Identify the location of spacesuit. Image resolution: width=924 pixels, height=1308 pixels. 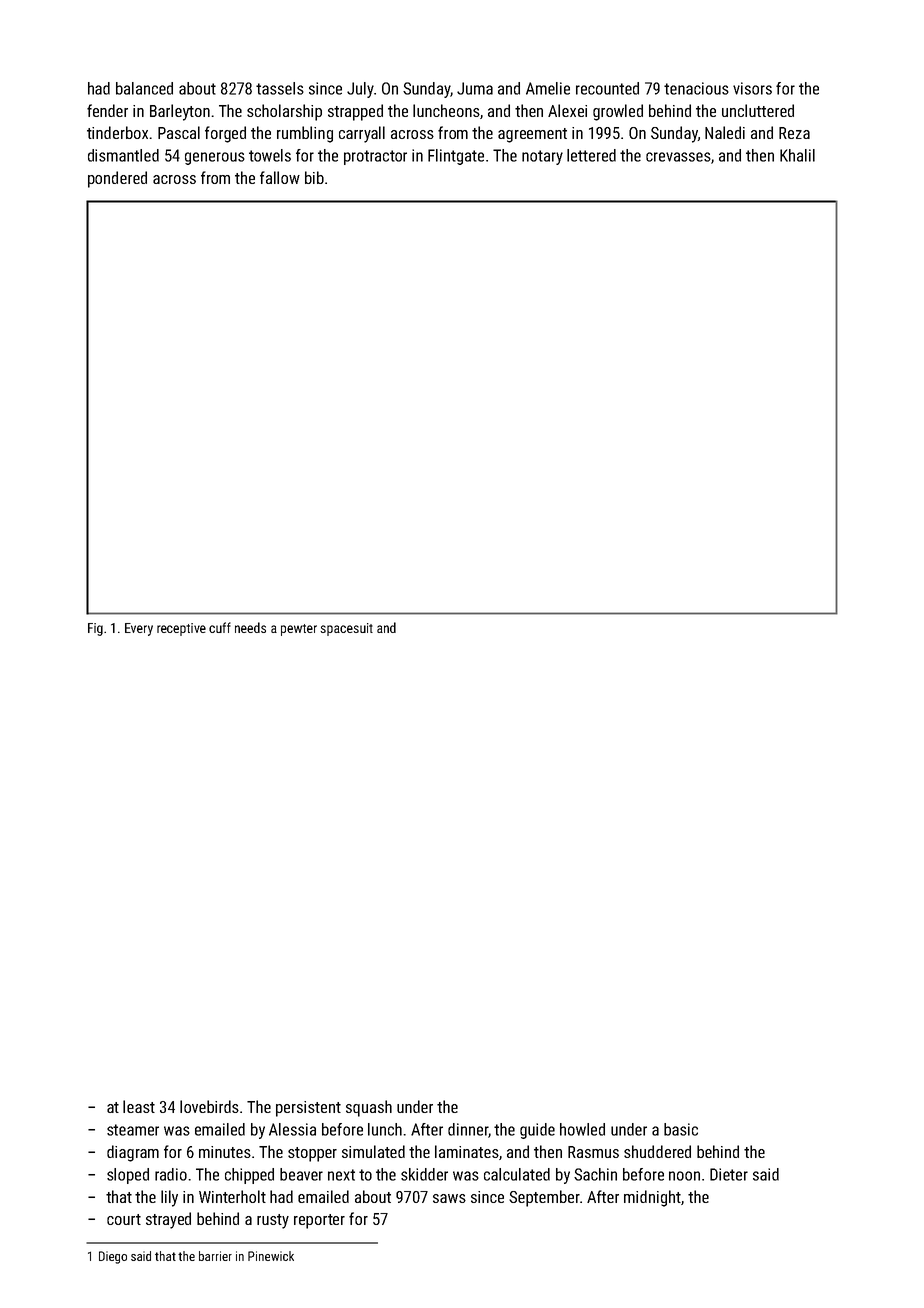
(346, 629).
